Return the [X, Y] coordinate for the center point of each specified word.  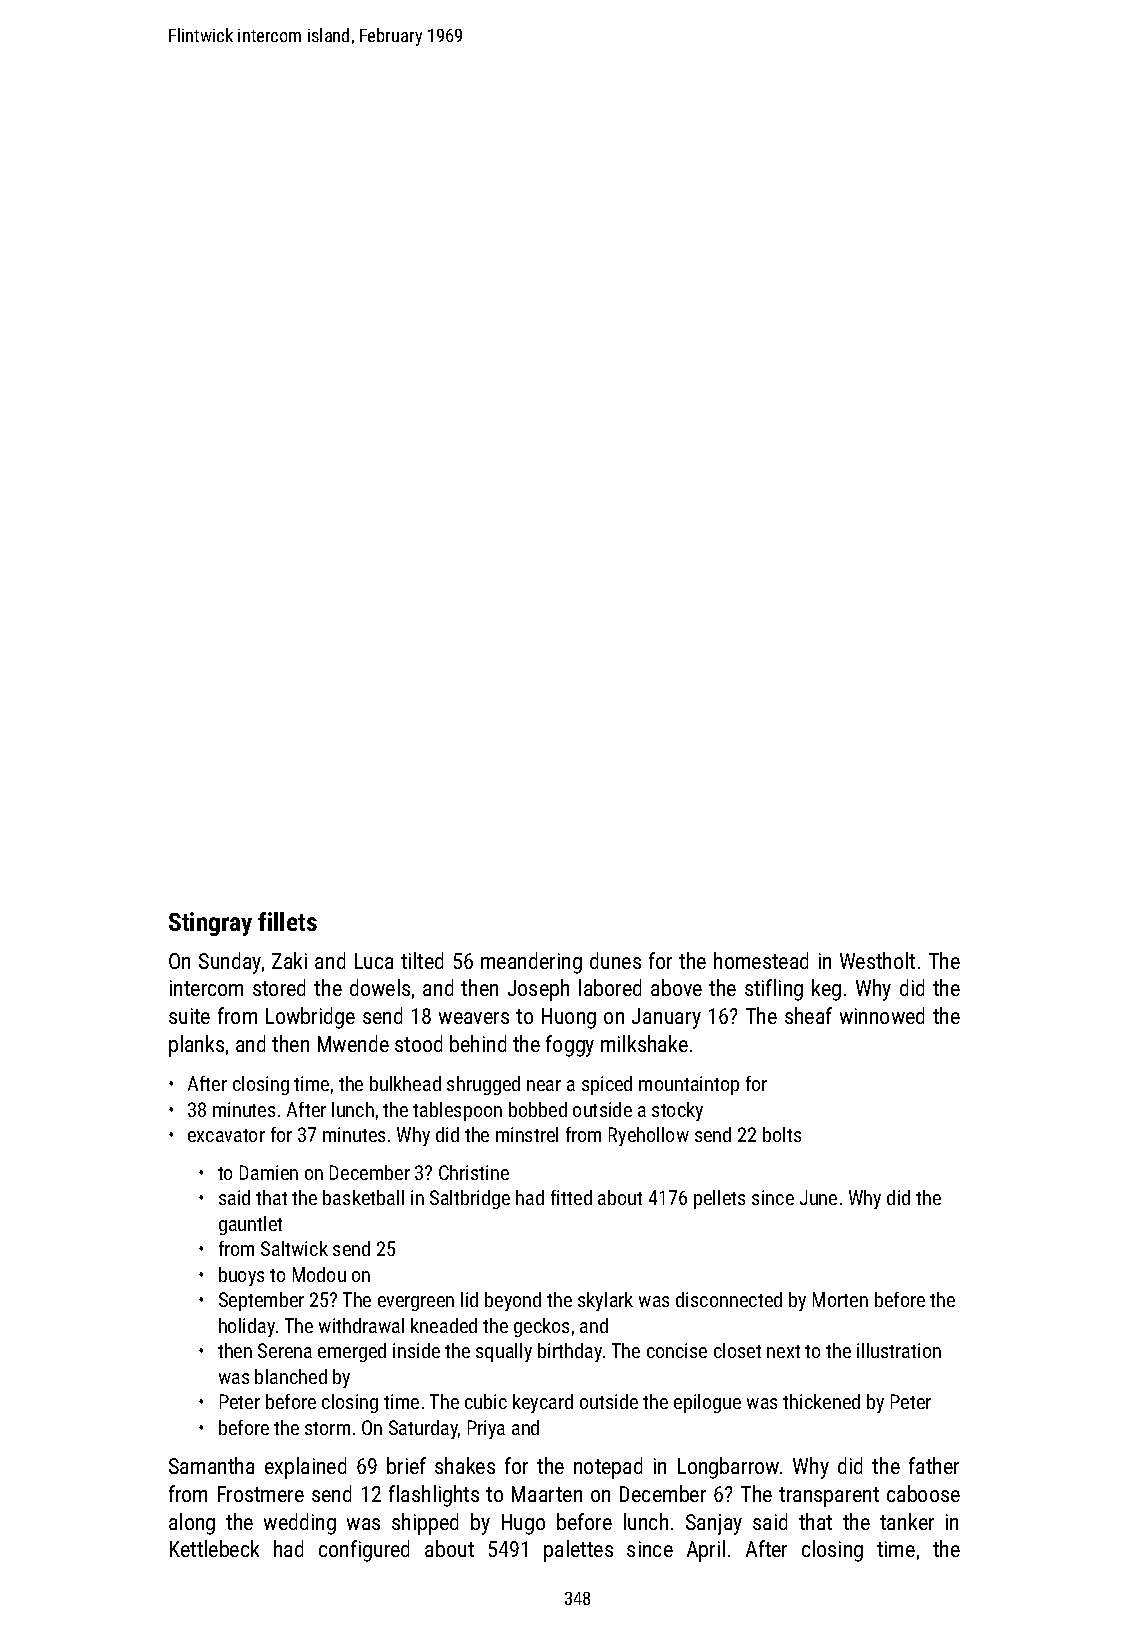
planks [196, 1046]
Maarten [547, 1494]
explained [305, 1468]
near [544, 1085]
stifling [774, 990]
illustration [899, 1350]
